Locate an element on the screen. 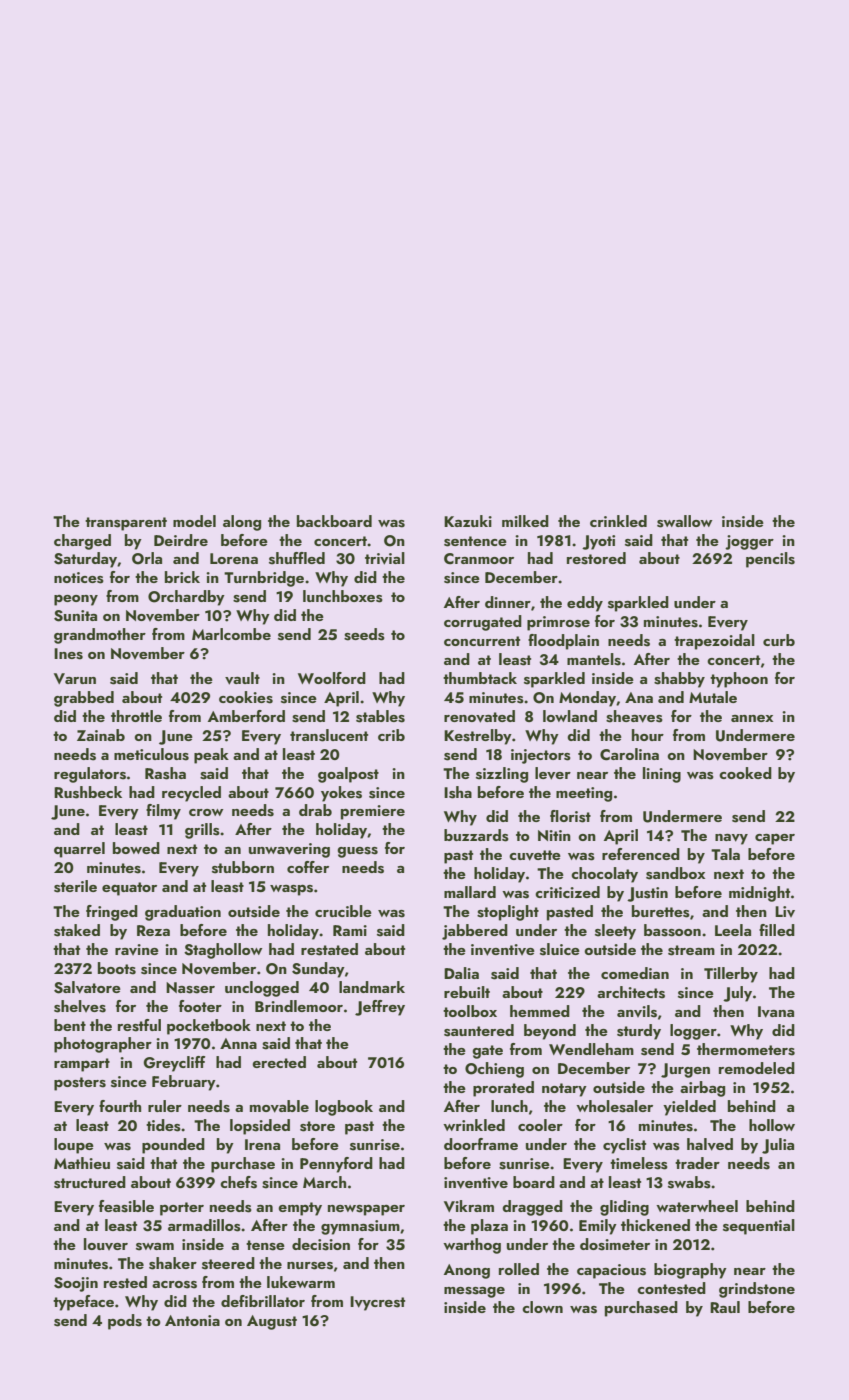 The width and height of the screenshot is (849, 1400). crinkled is located at coordinates (618, 521).
